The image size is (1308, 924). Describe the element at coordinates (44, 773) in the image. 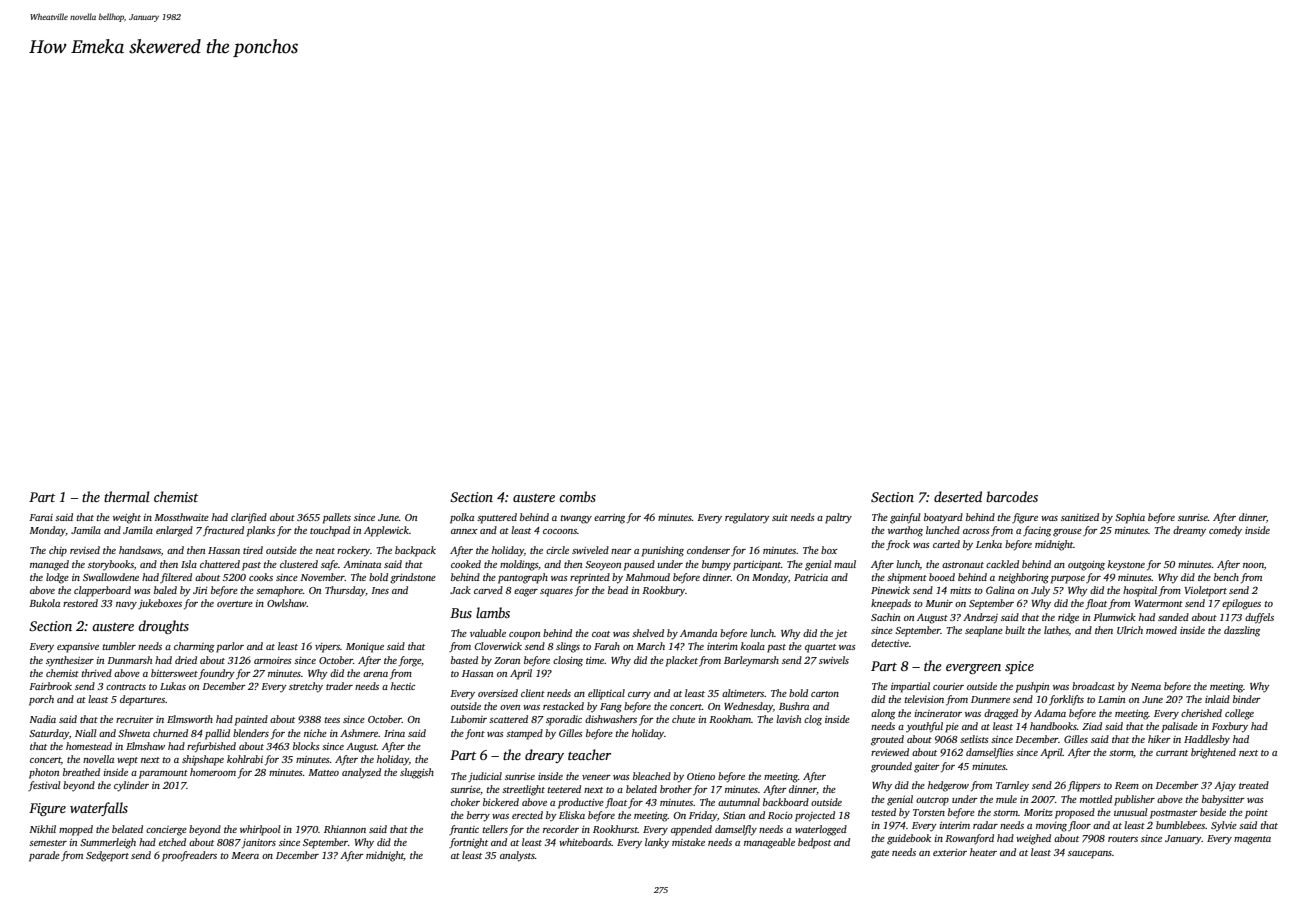

I see `photon` at that location.
